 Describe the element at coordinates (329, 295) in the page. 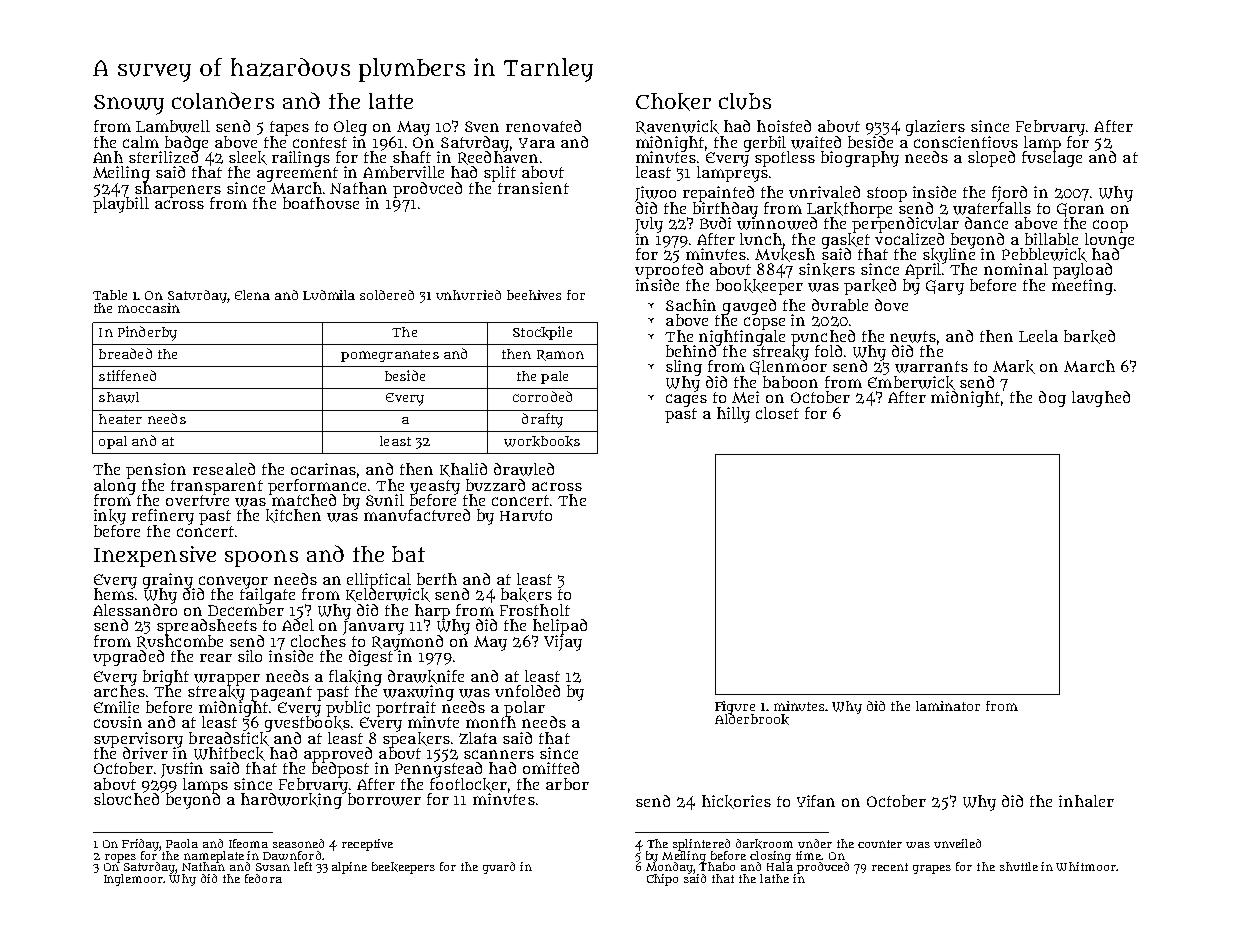

I see `Ludmila` at that location.
